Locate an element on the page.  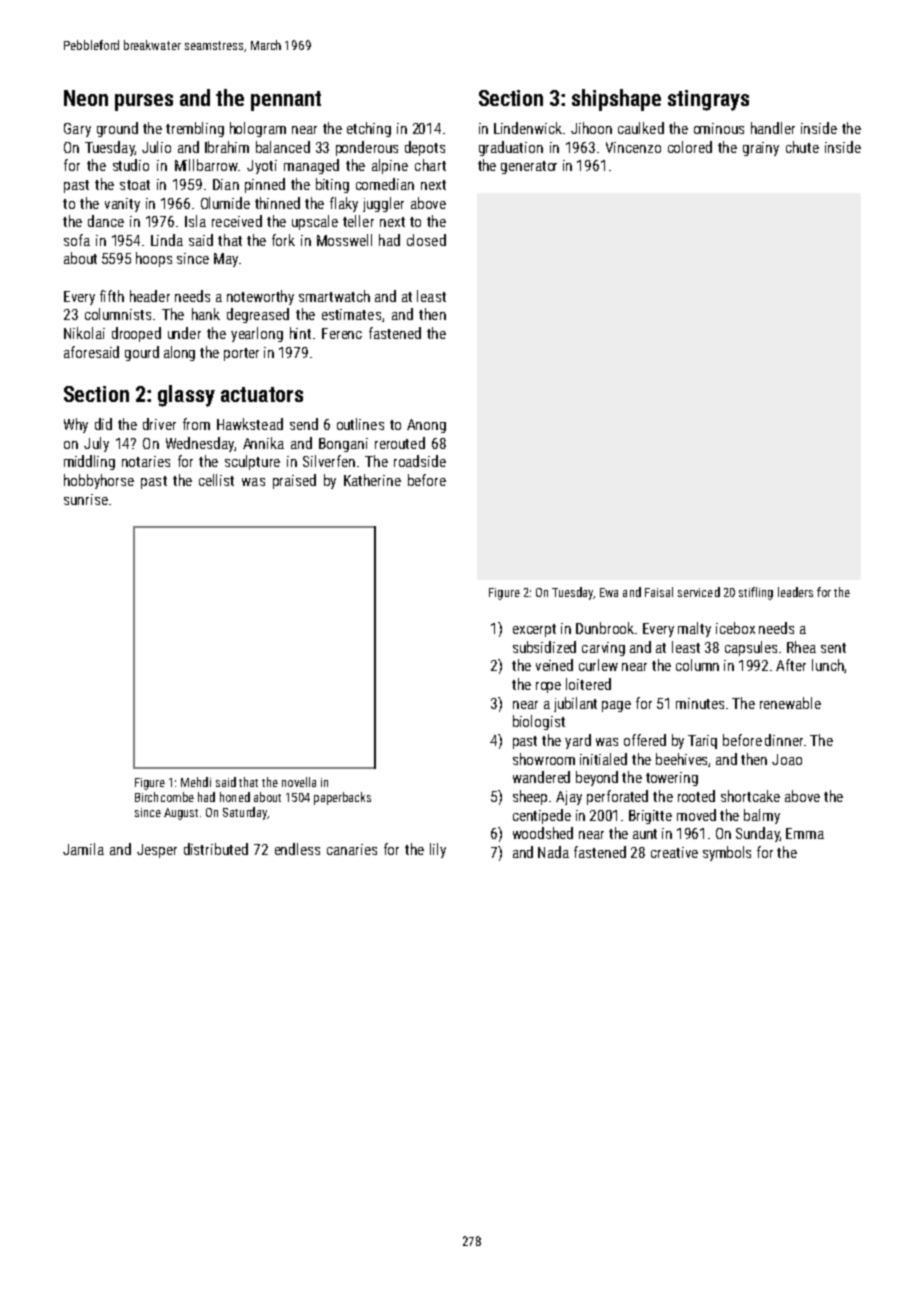
novella is located at coordinates (299, 782).
